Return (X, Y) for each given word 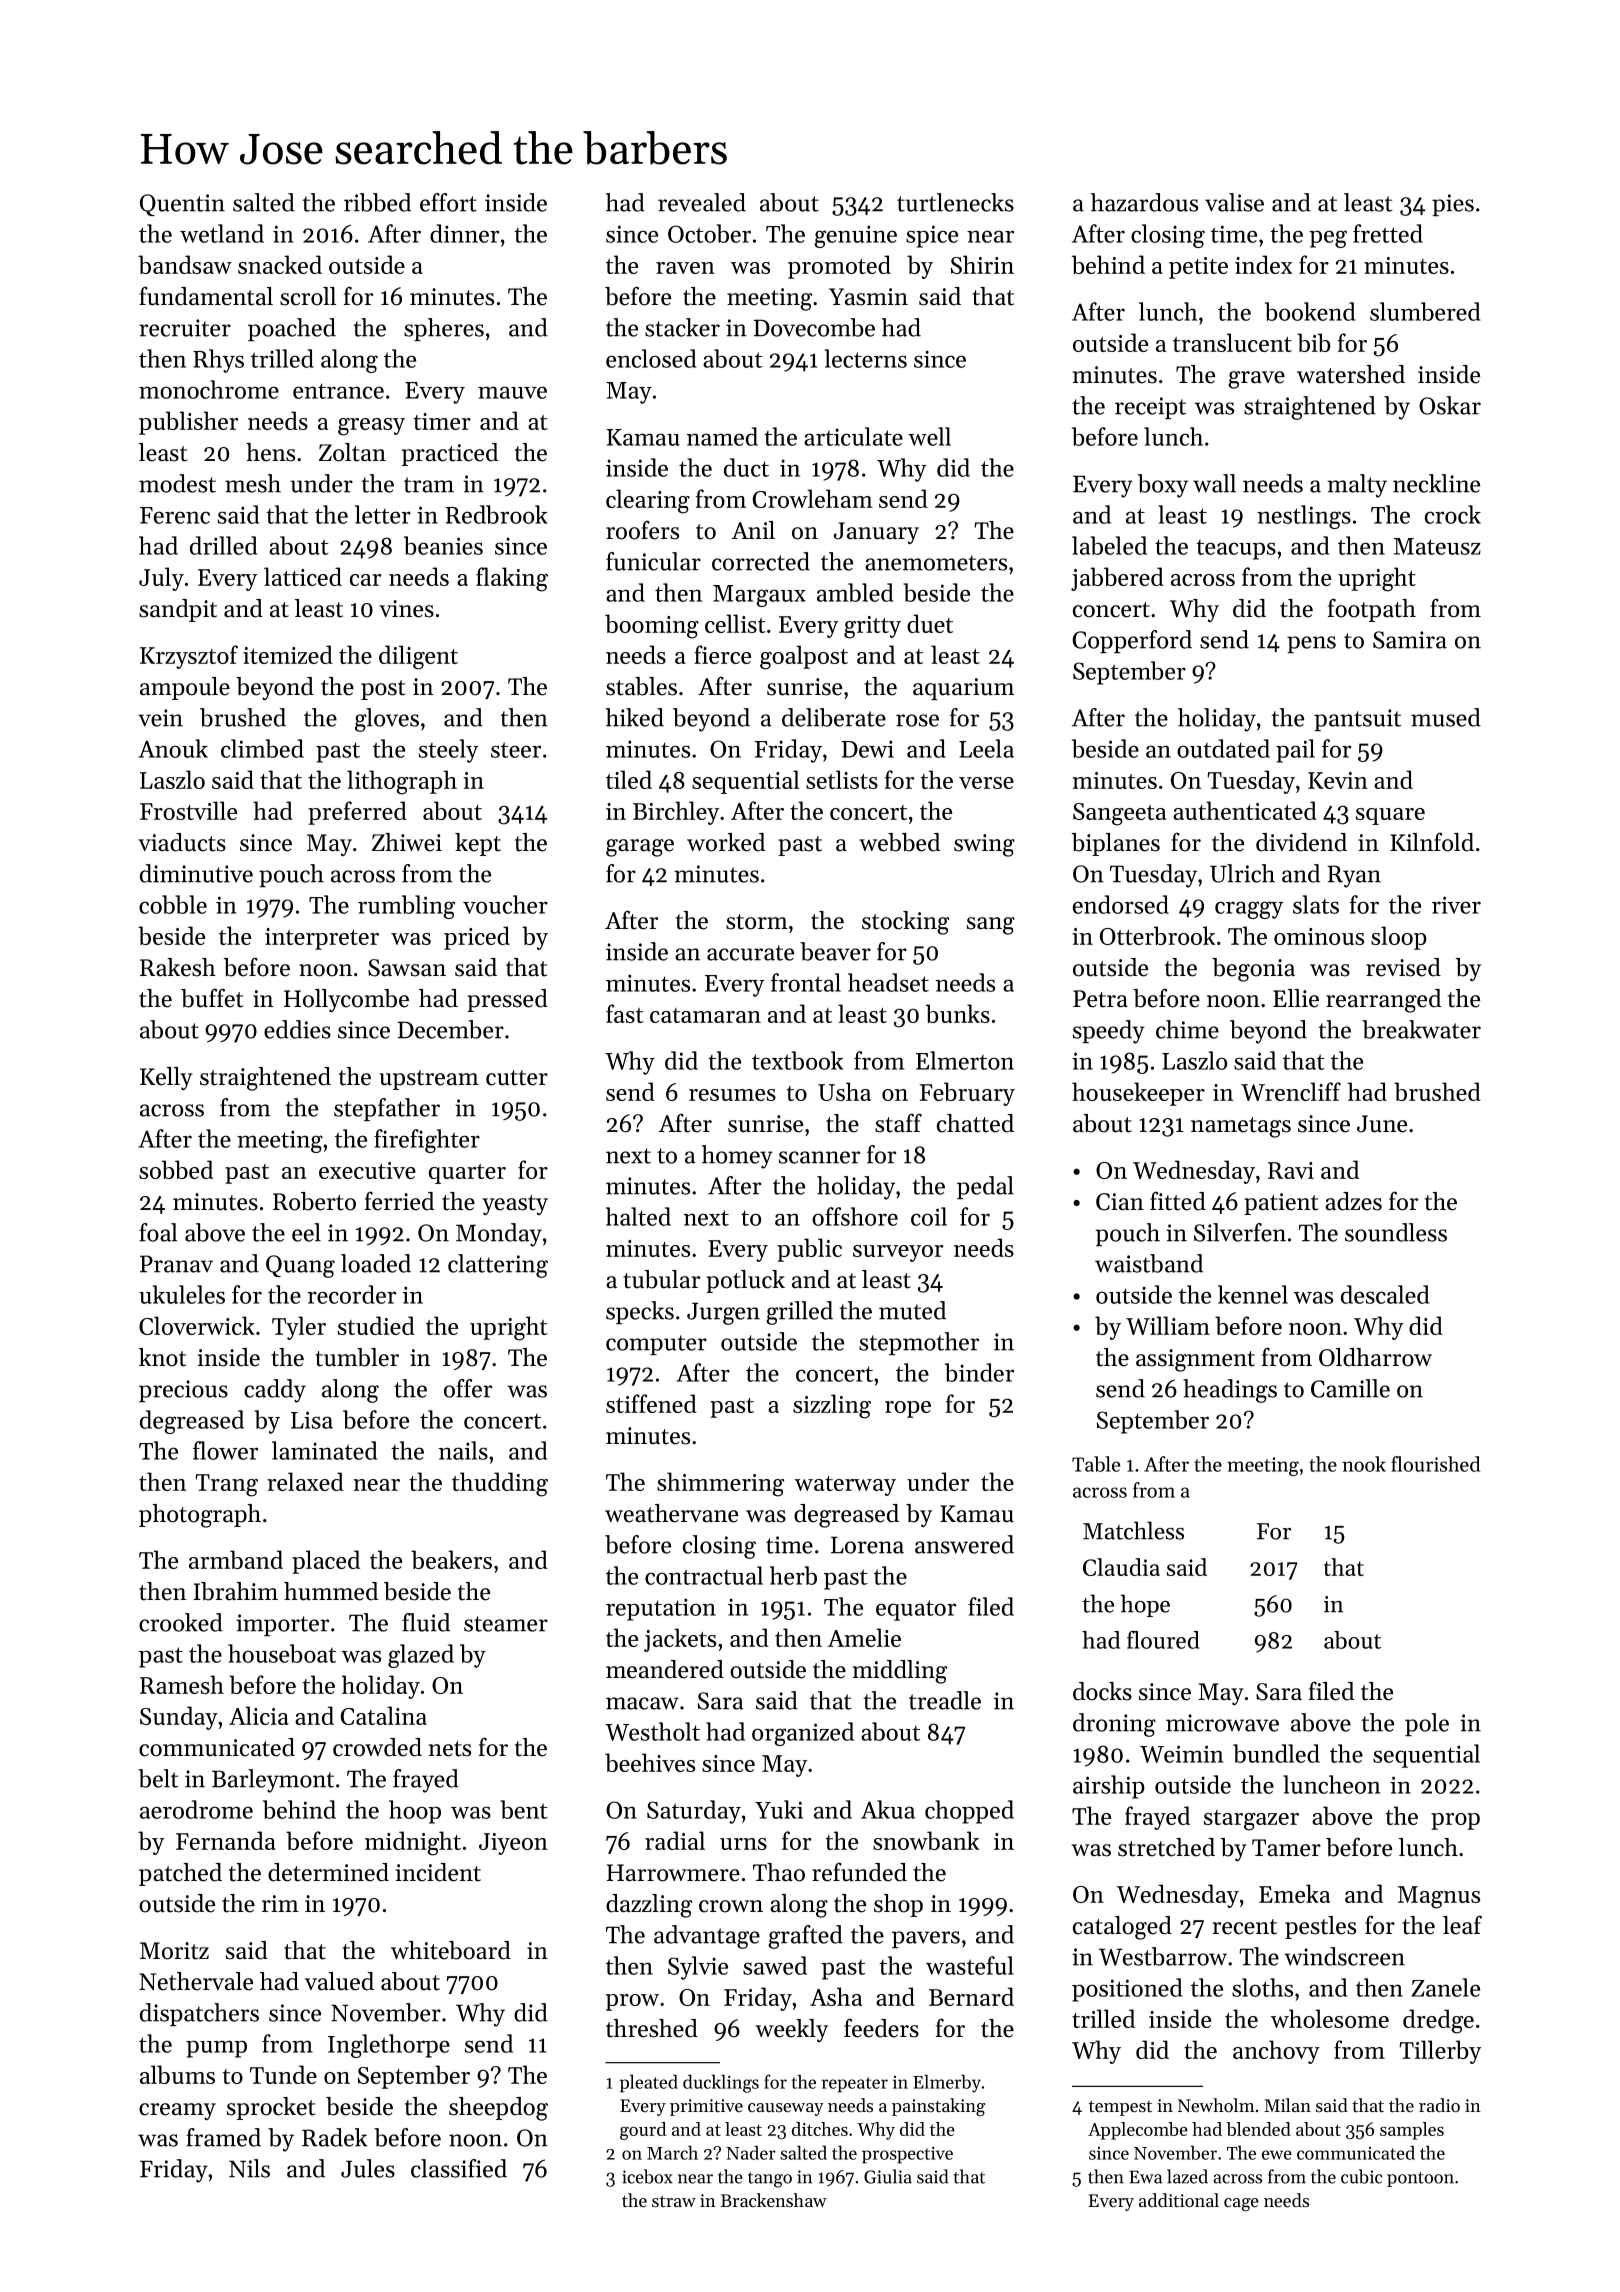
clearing (648, 501)
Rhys (218, 361)
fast (625, 1013)
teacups (1236, 550)
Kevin (1338, 780)
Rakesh (178, 967)
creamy (177, 2111)
